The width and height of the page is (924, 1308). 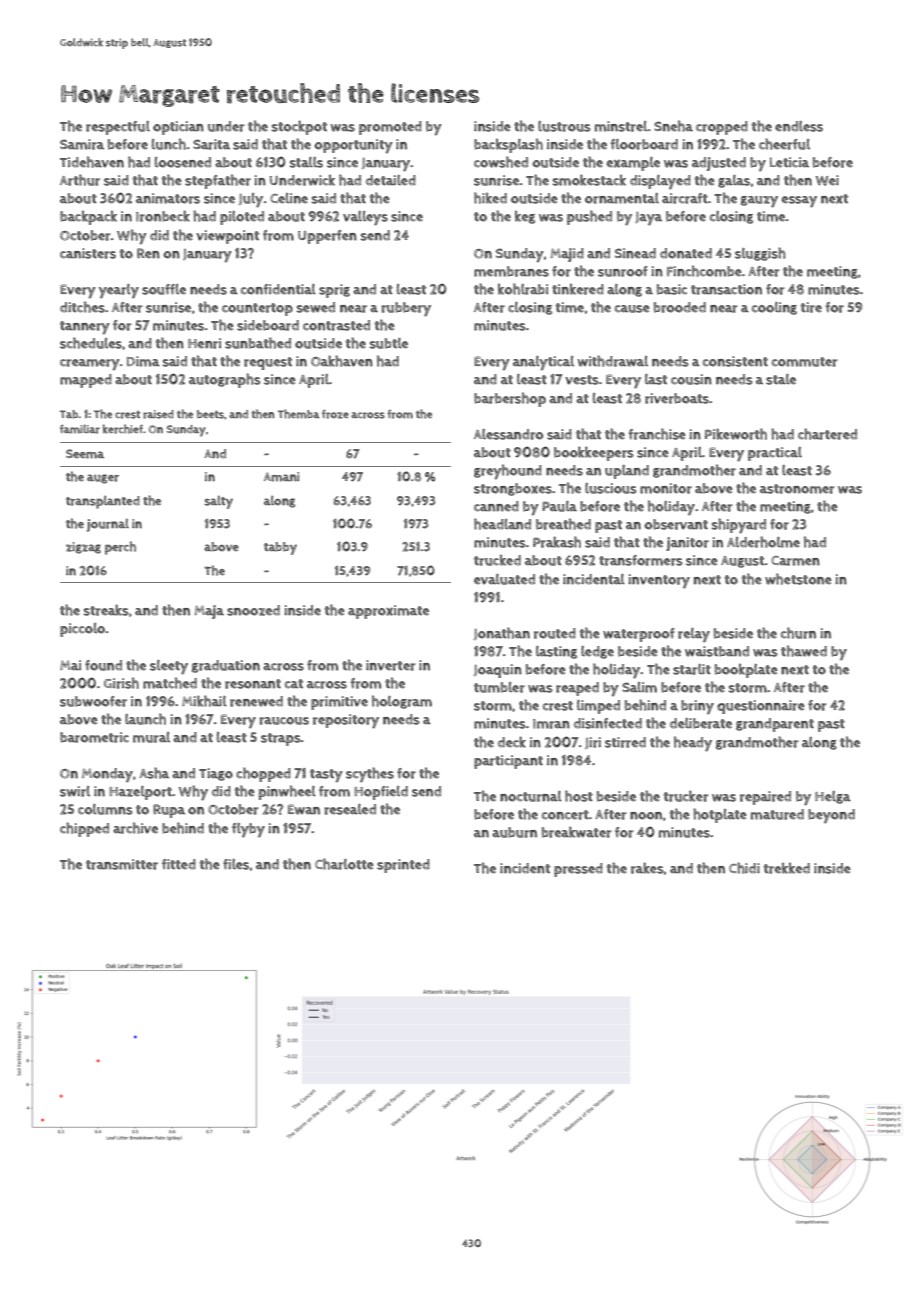 What do you see at coordinates (508, 471) in the page?
I see `greyhound` at bounding box center [508, 471].
